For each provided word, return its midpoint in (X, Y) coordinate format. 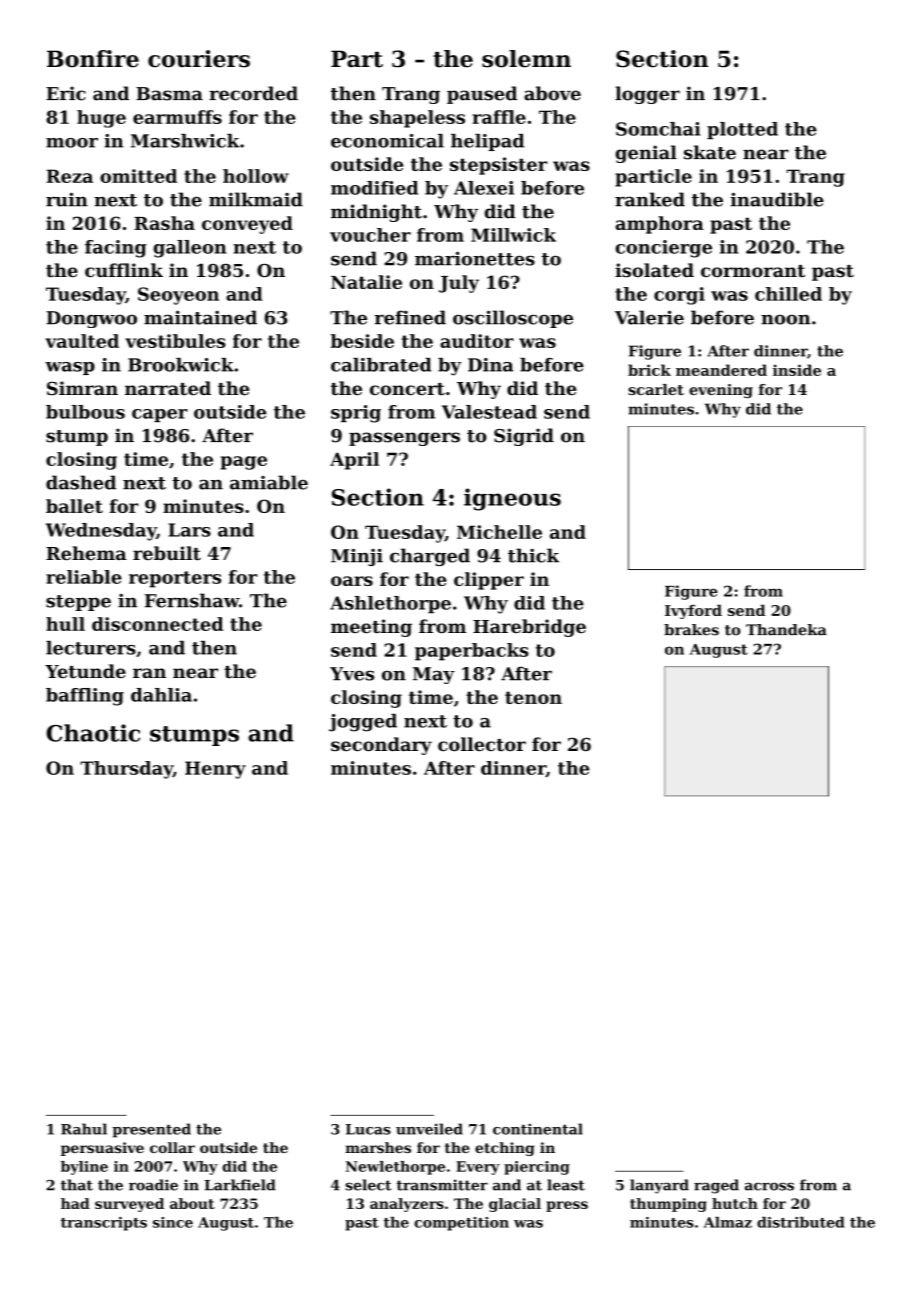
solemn (526, 59)
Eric (66, 93)
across (769, 1186)
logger (647, 95)
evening (721, 391)
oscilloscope (513, 319)
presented (151, 1130)
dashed (81, 482)
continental (538, 1129)
